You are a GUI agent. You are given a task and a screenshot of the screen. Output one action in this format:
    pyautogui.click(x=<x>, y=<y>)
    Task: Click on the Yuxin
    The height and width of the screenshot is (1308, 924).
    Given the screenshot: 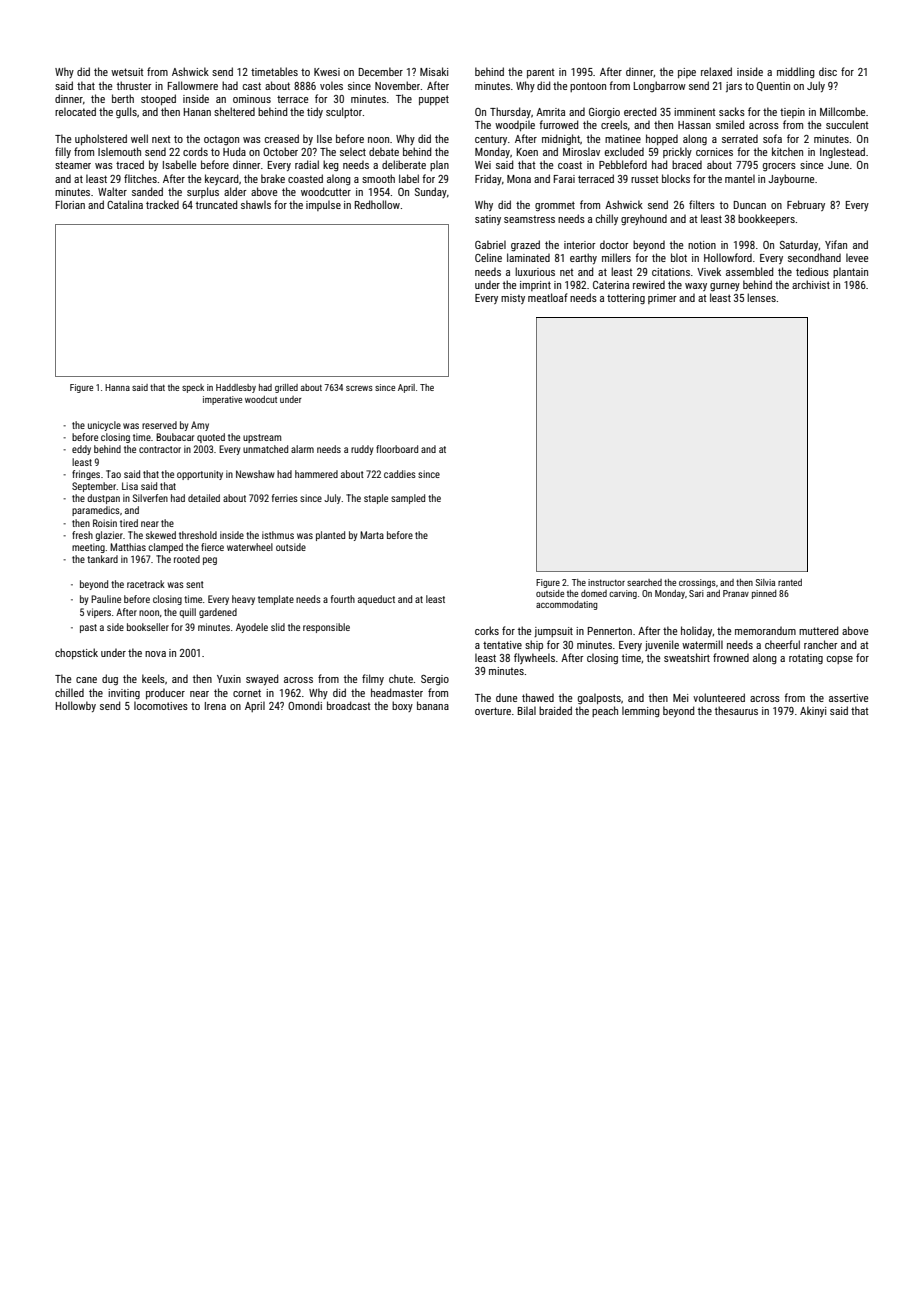 What is the action you would take?
    pyautogui.click(x=229, y=679)
